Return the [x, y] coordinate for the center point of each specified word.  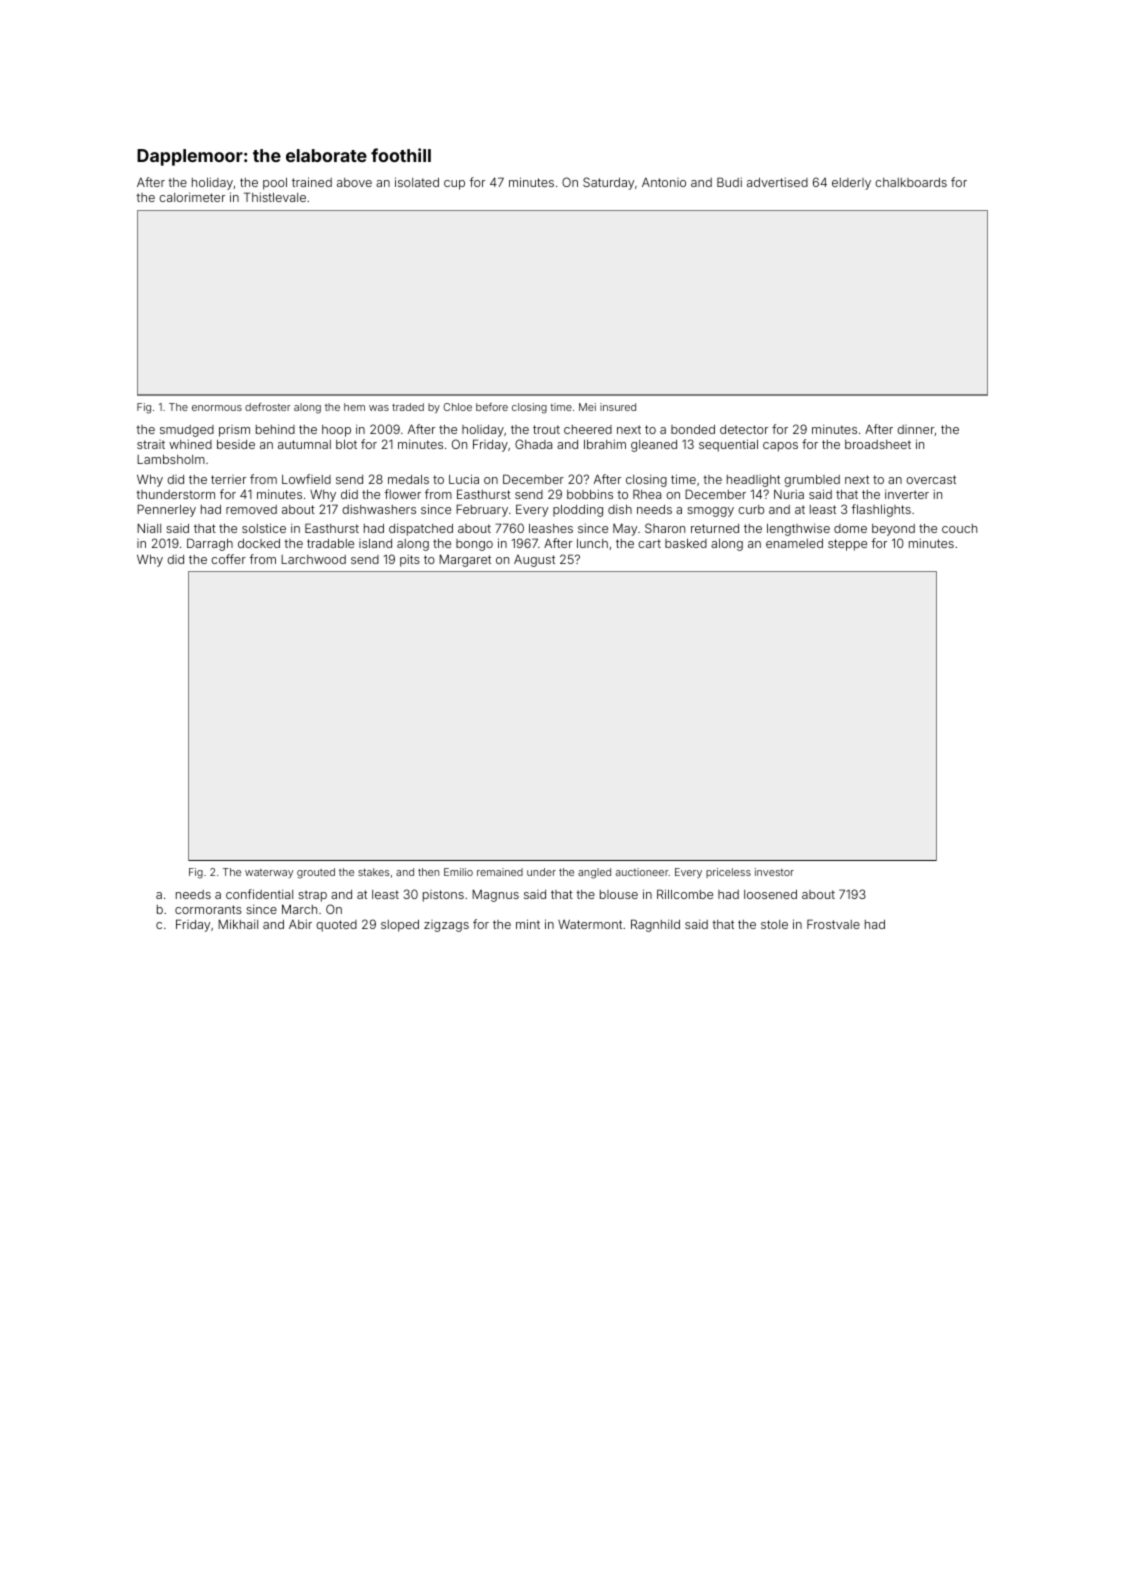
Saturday [608, 183]
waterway [269, 873]
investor [774, 872]
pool [275, 184]
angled [594, 873]
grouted [316, 873]
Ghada [533, 444]
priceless [728, 873]
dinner [916, 430]
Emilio [458, 872]
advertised [777, 182]
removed [251, 509]
